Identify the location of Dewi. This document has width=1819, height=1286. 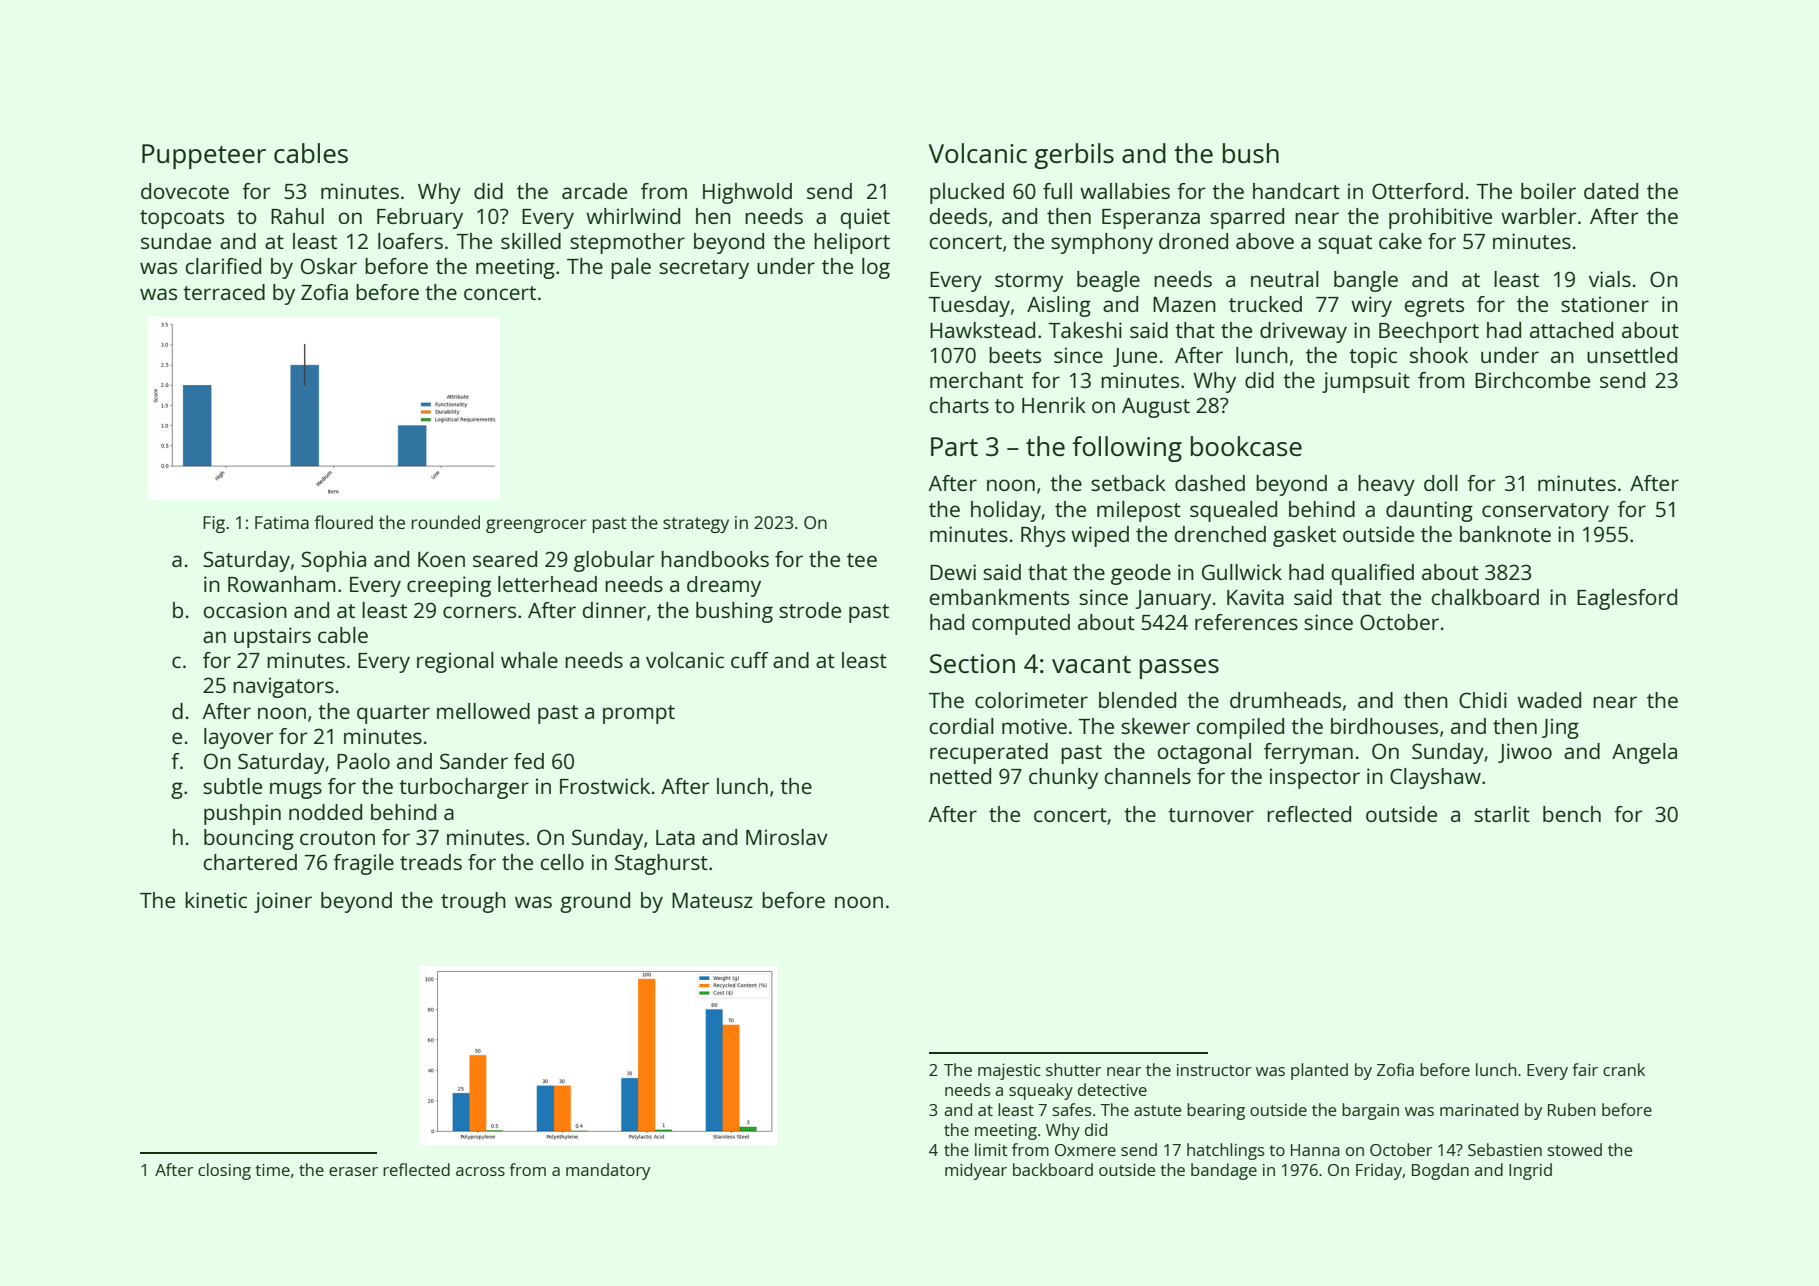
(953, 572).
